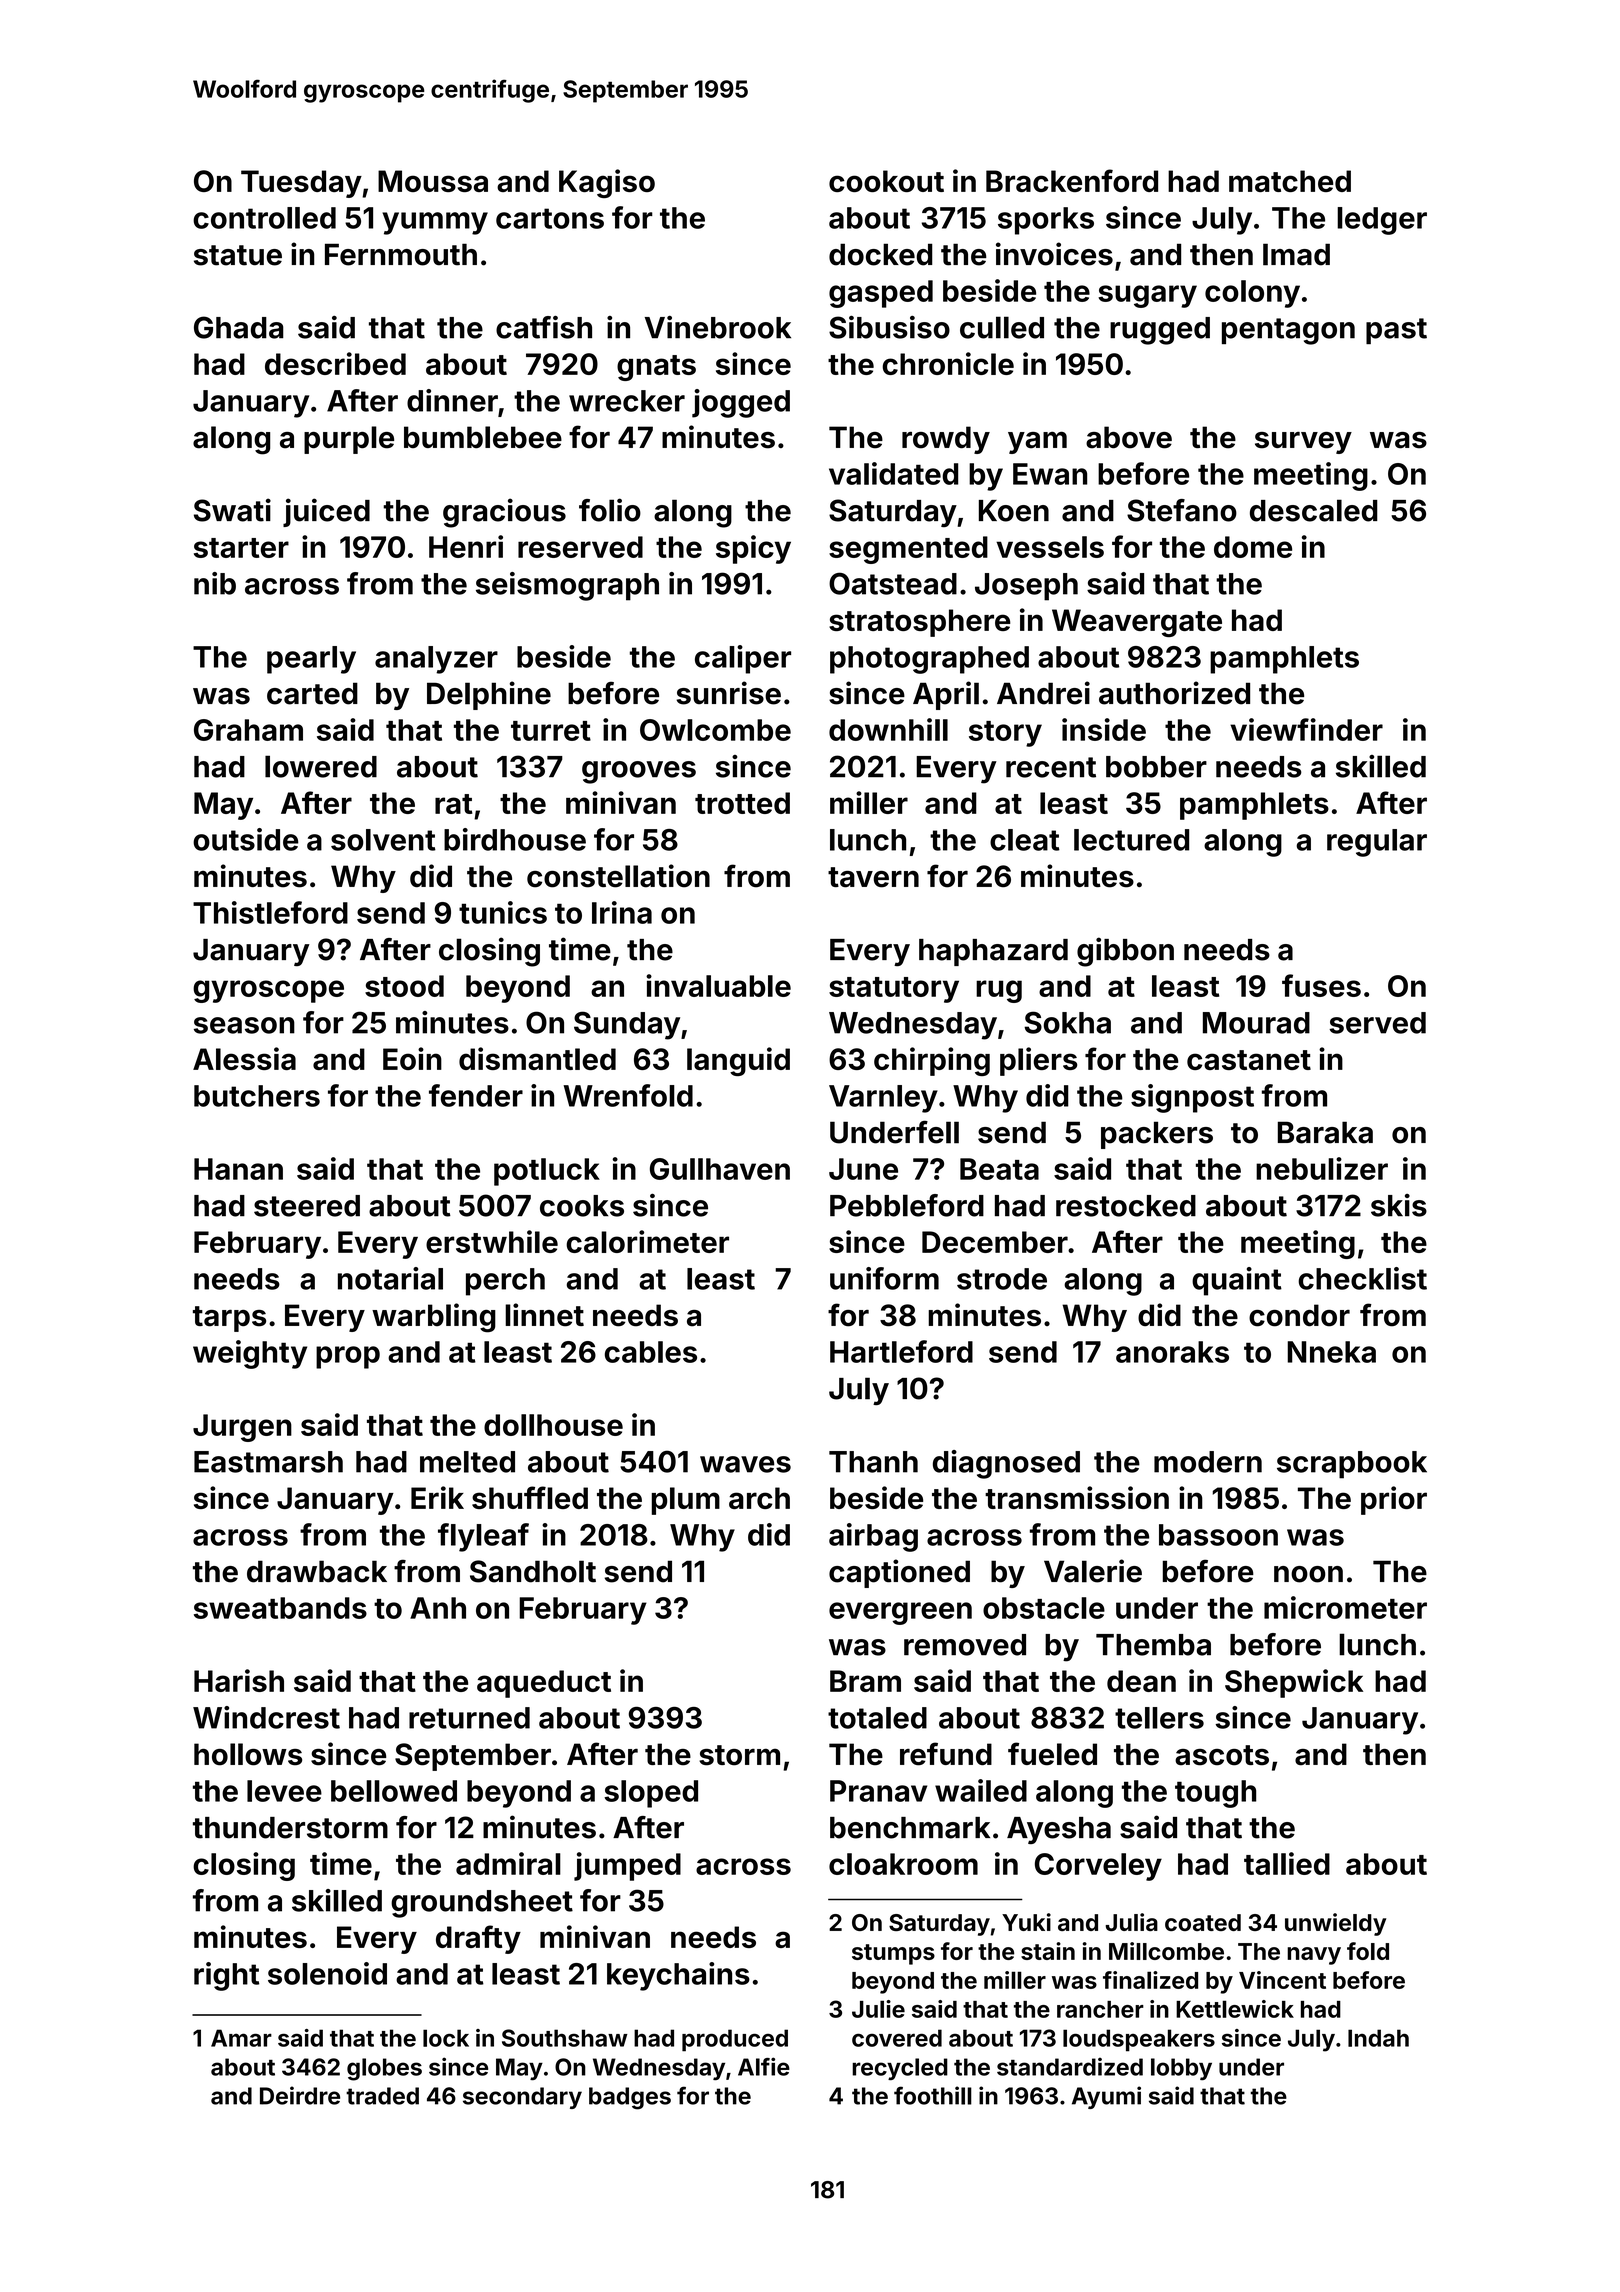 Image resolution: width=1620 pixels, height=2292 pixels. I want to click on right, so click(226, 1976).
